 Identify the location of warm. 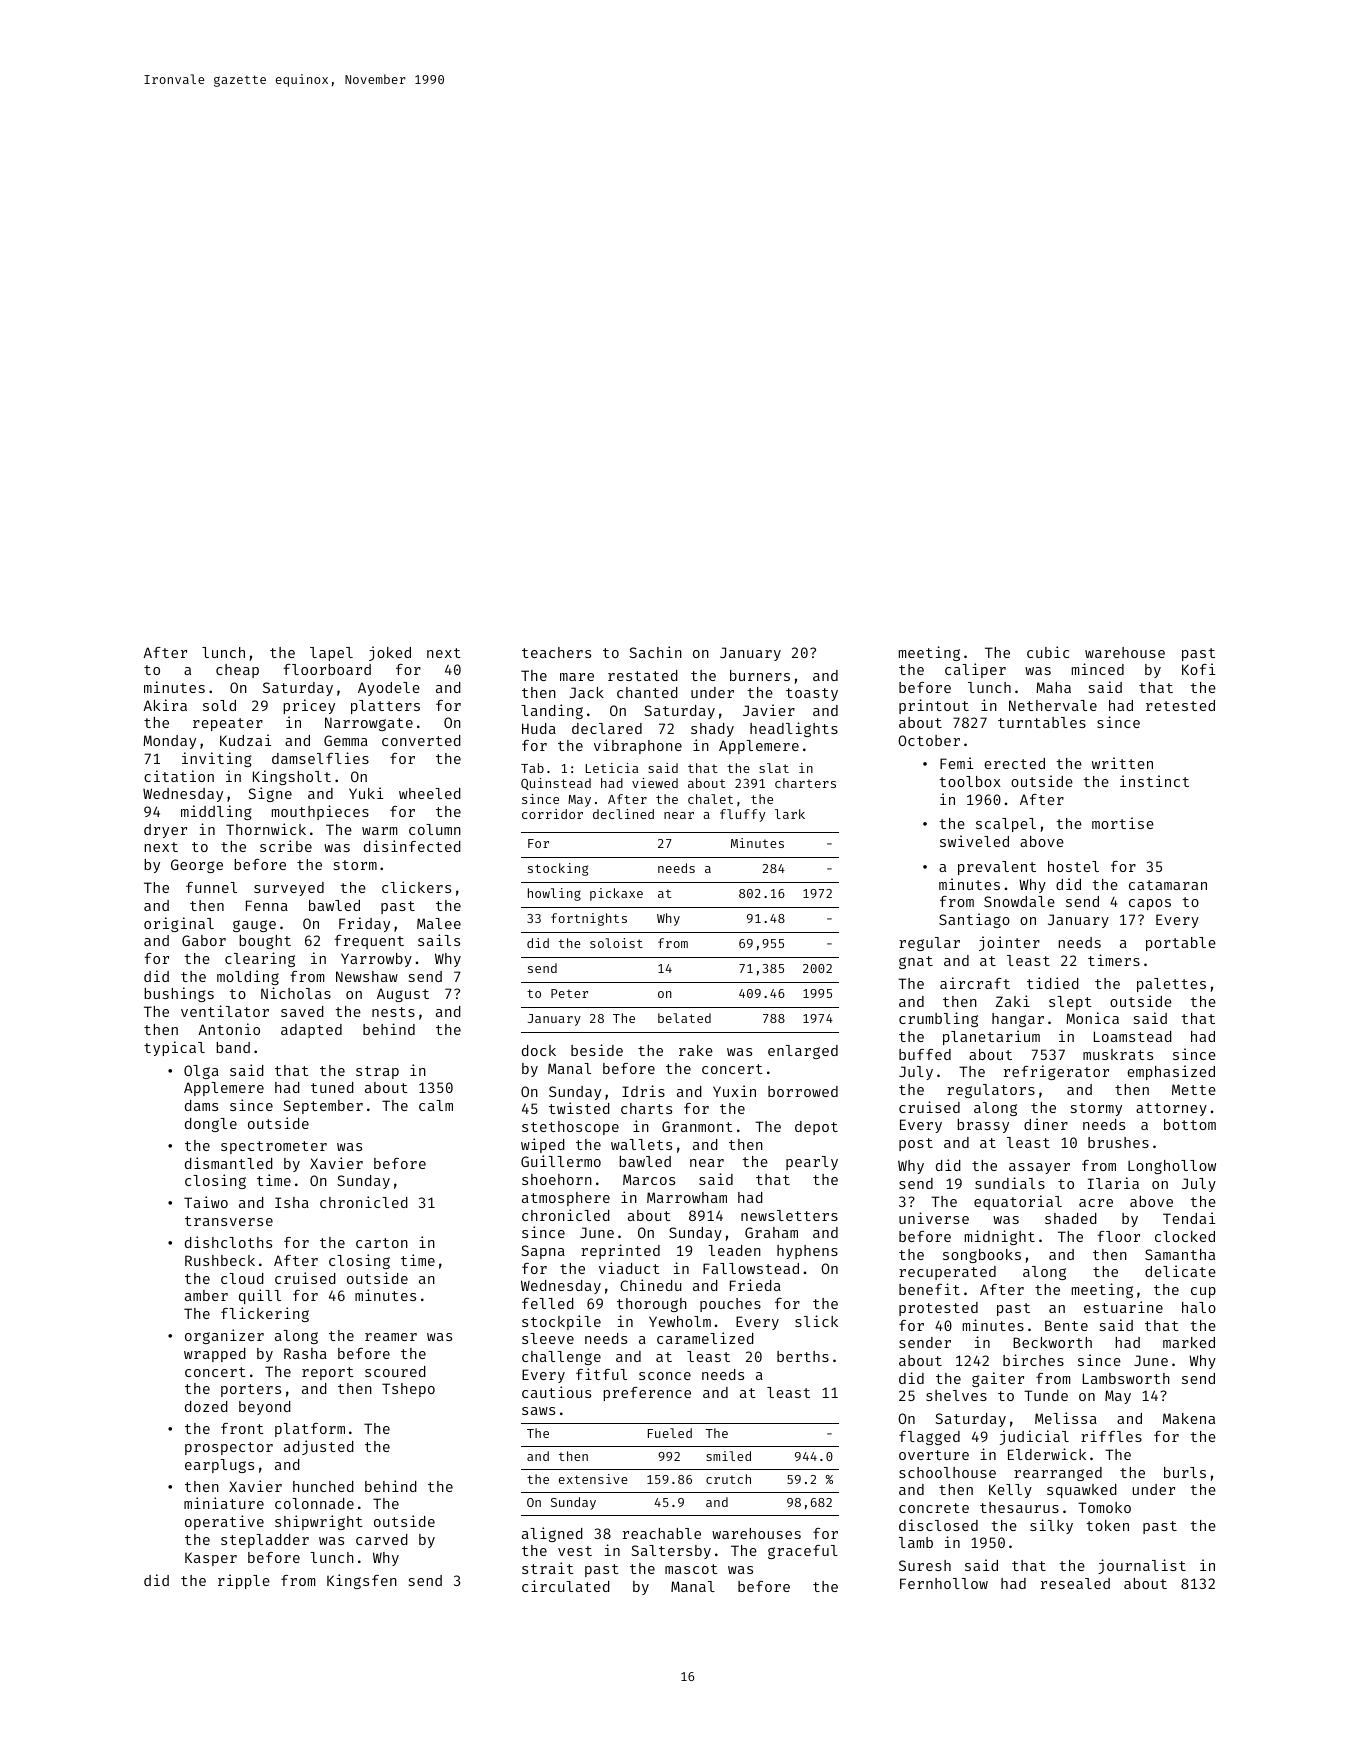
(379, 831).
